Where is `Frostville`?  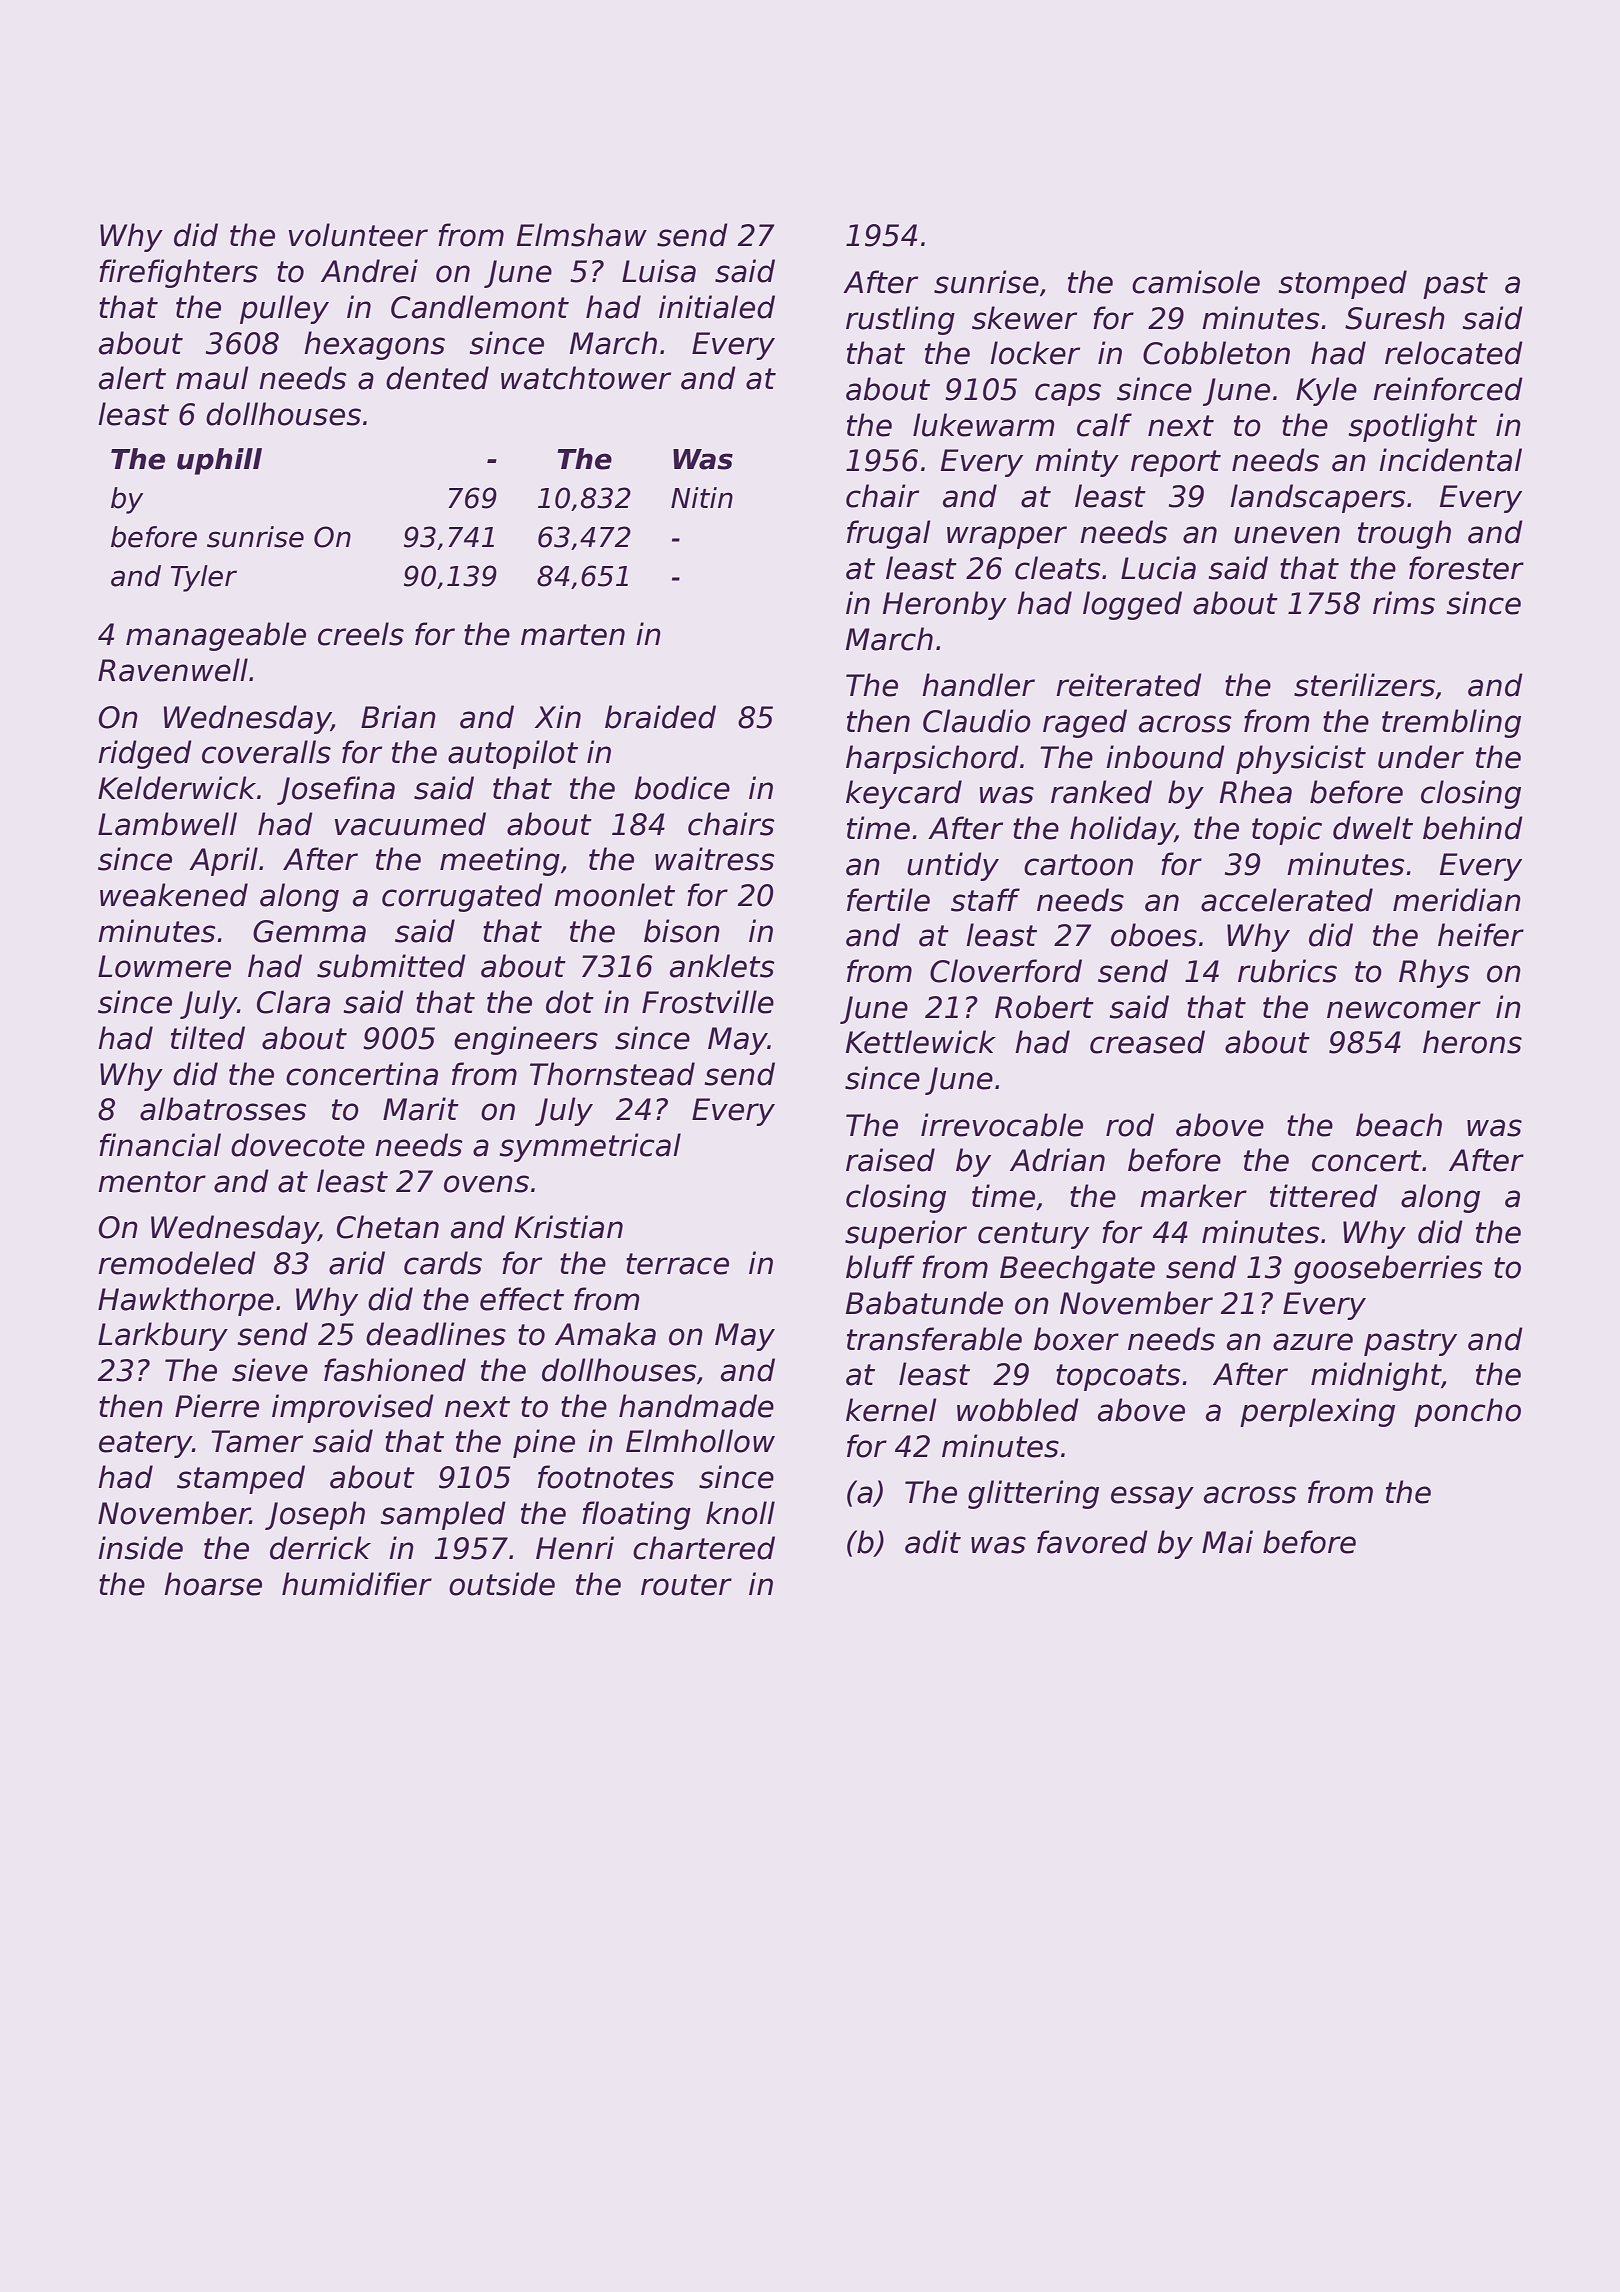
Frostville is located at coordinates (708, 1002).
